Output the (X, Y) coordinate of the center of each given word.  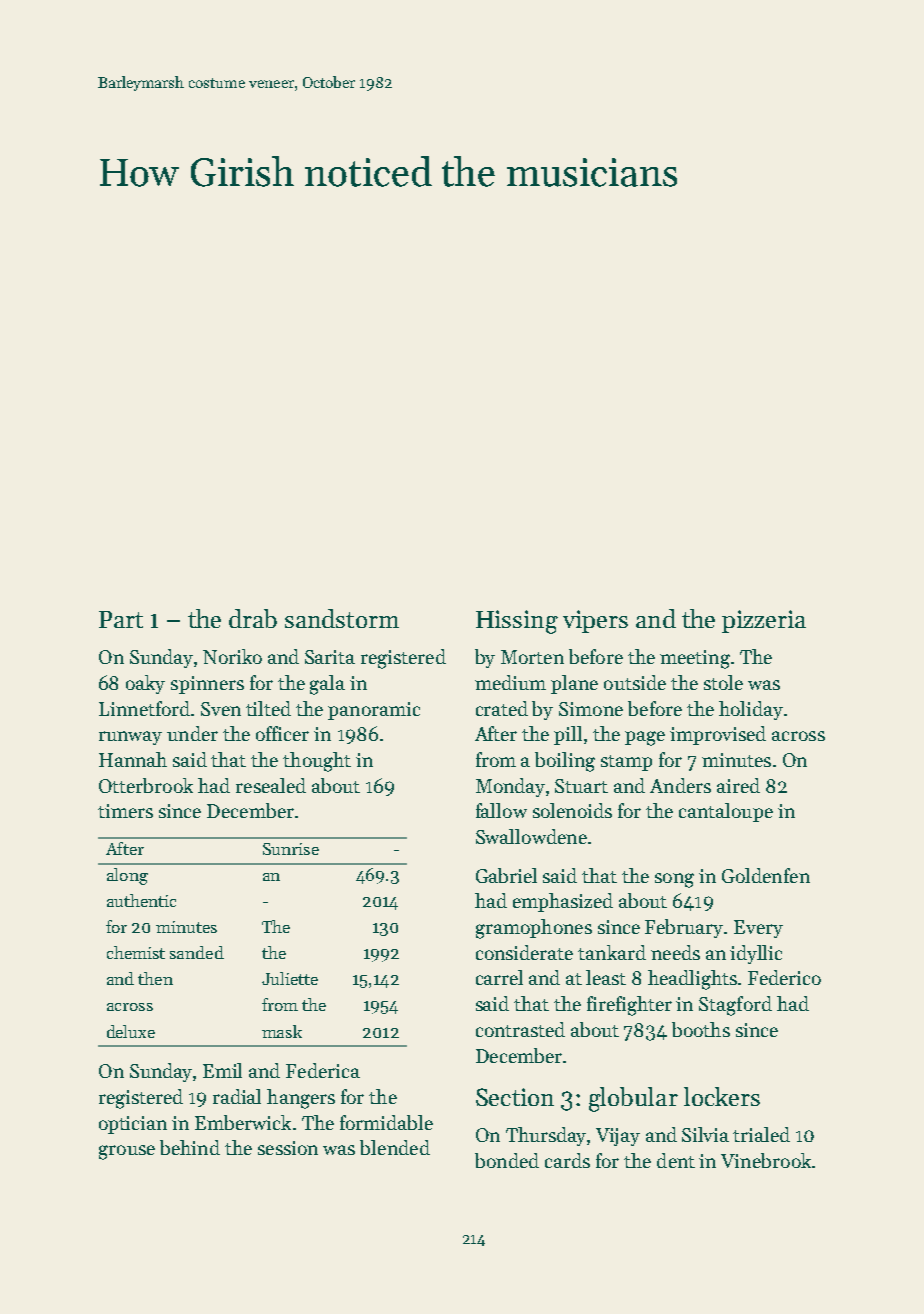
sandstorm (342, 618)
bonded (507, 1160)
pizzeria (764, 621)
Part (121, 619)
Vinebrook (766, 1160)
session (288, 1148)
